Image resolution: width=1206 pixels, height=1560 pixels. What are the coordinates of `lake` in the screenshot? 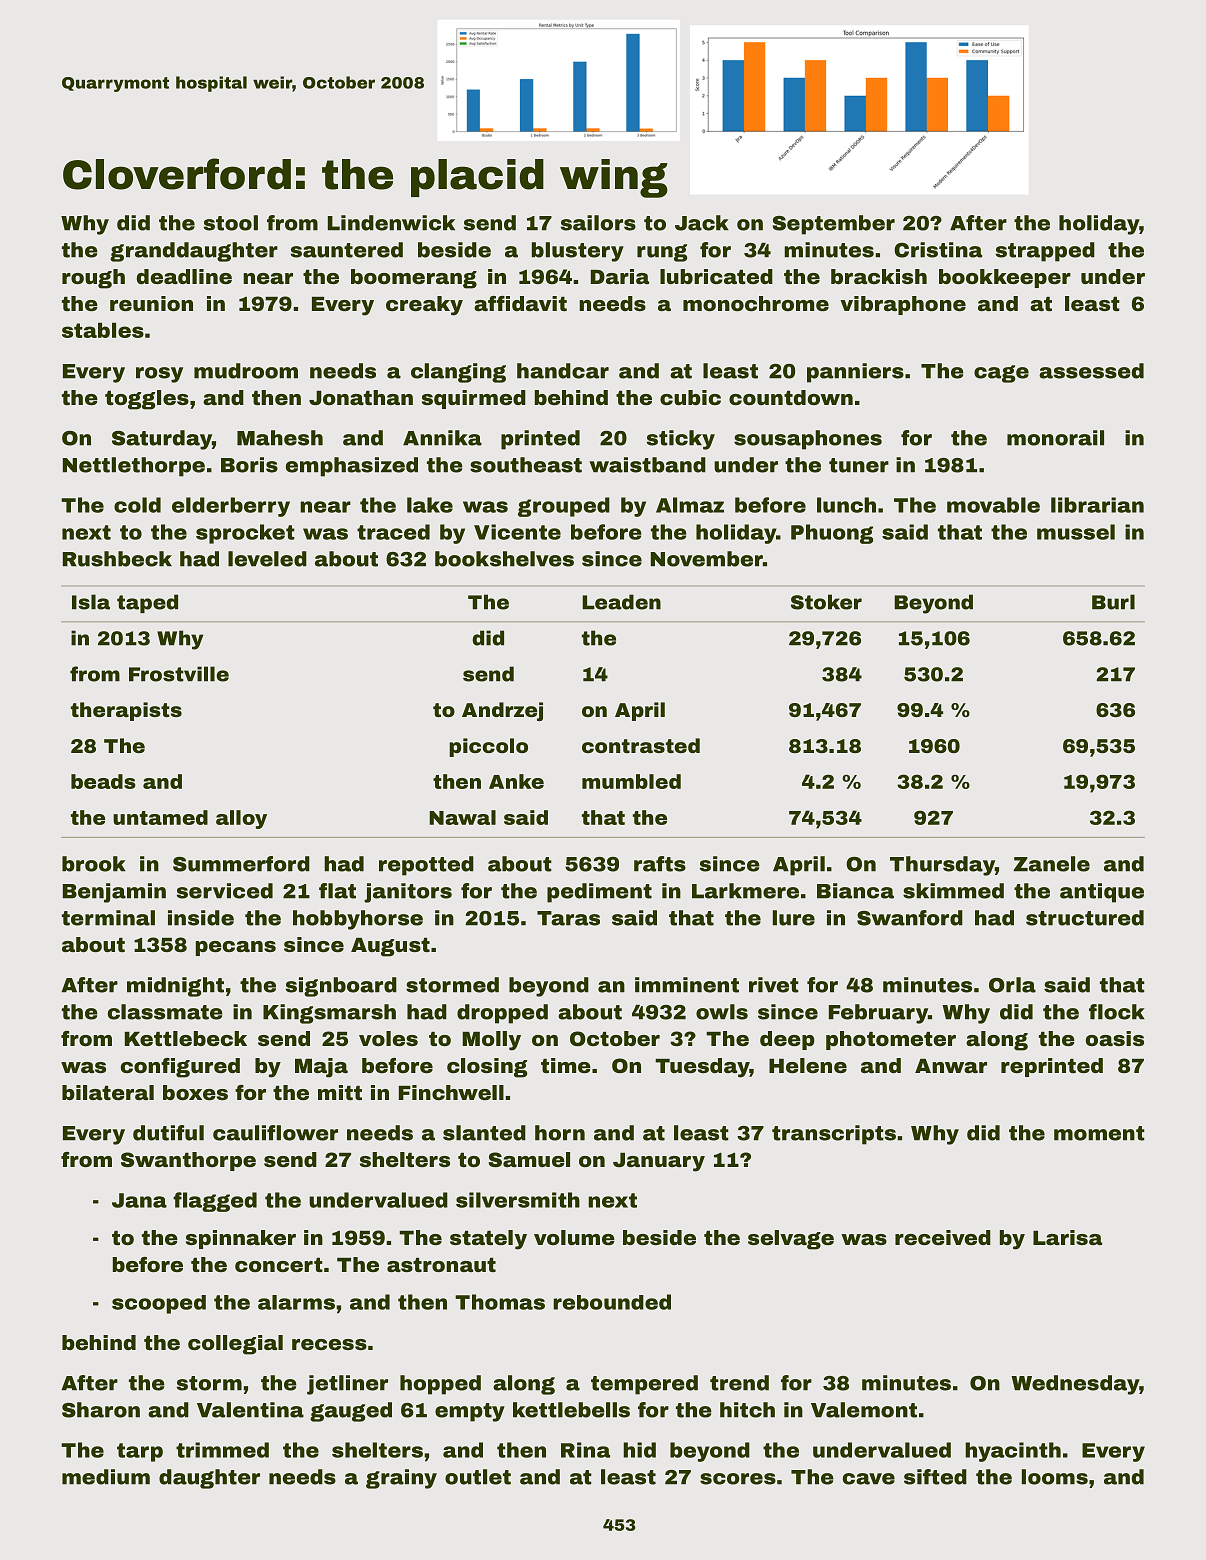 It's located at (430, 505).
